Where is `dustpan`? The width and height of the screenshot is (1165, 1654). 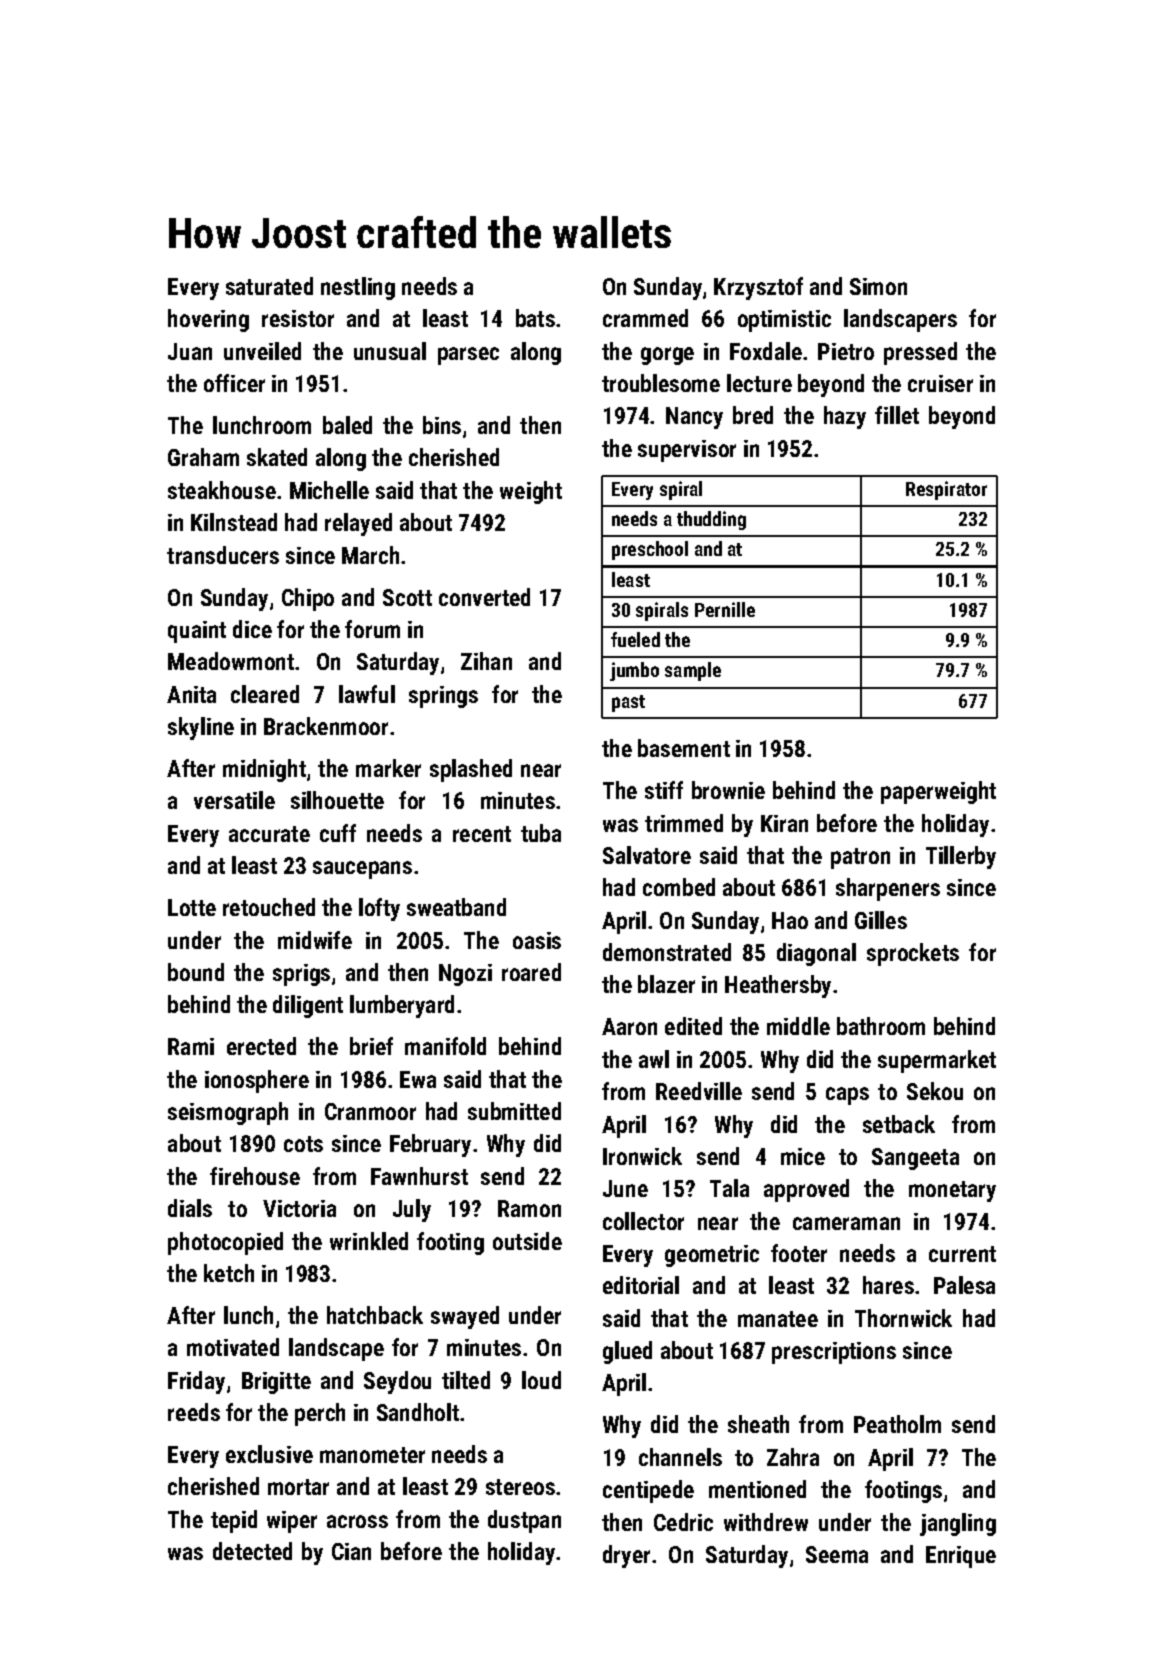
dustpan is located at coordinates (524, 1521).
